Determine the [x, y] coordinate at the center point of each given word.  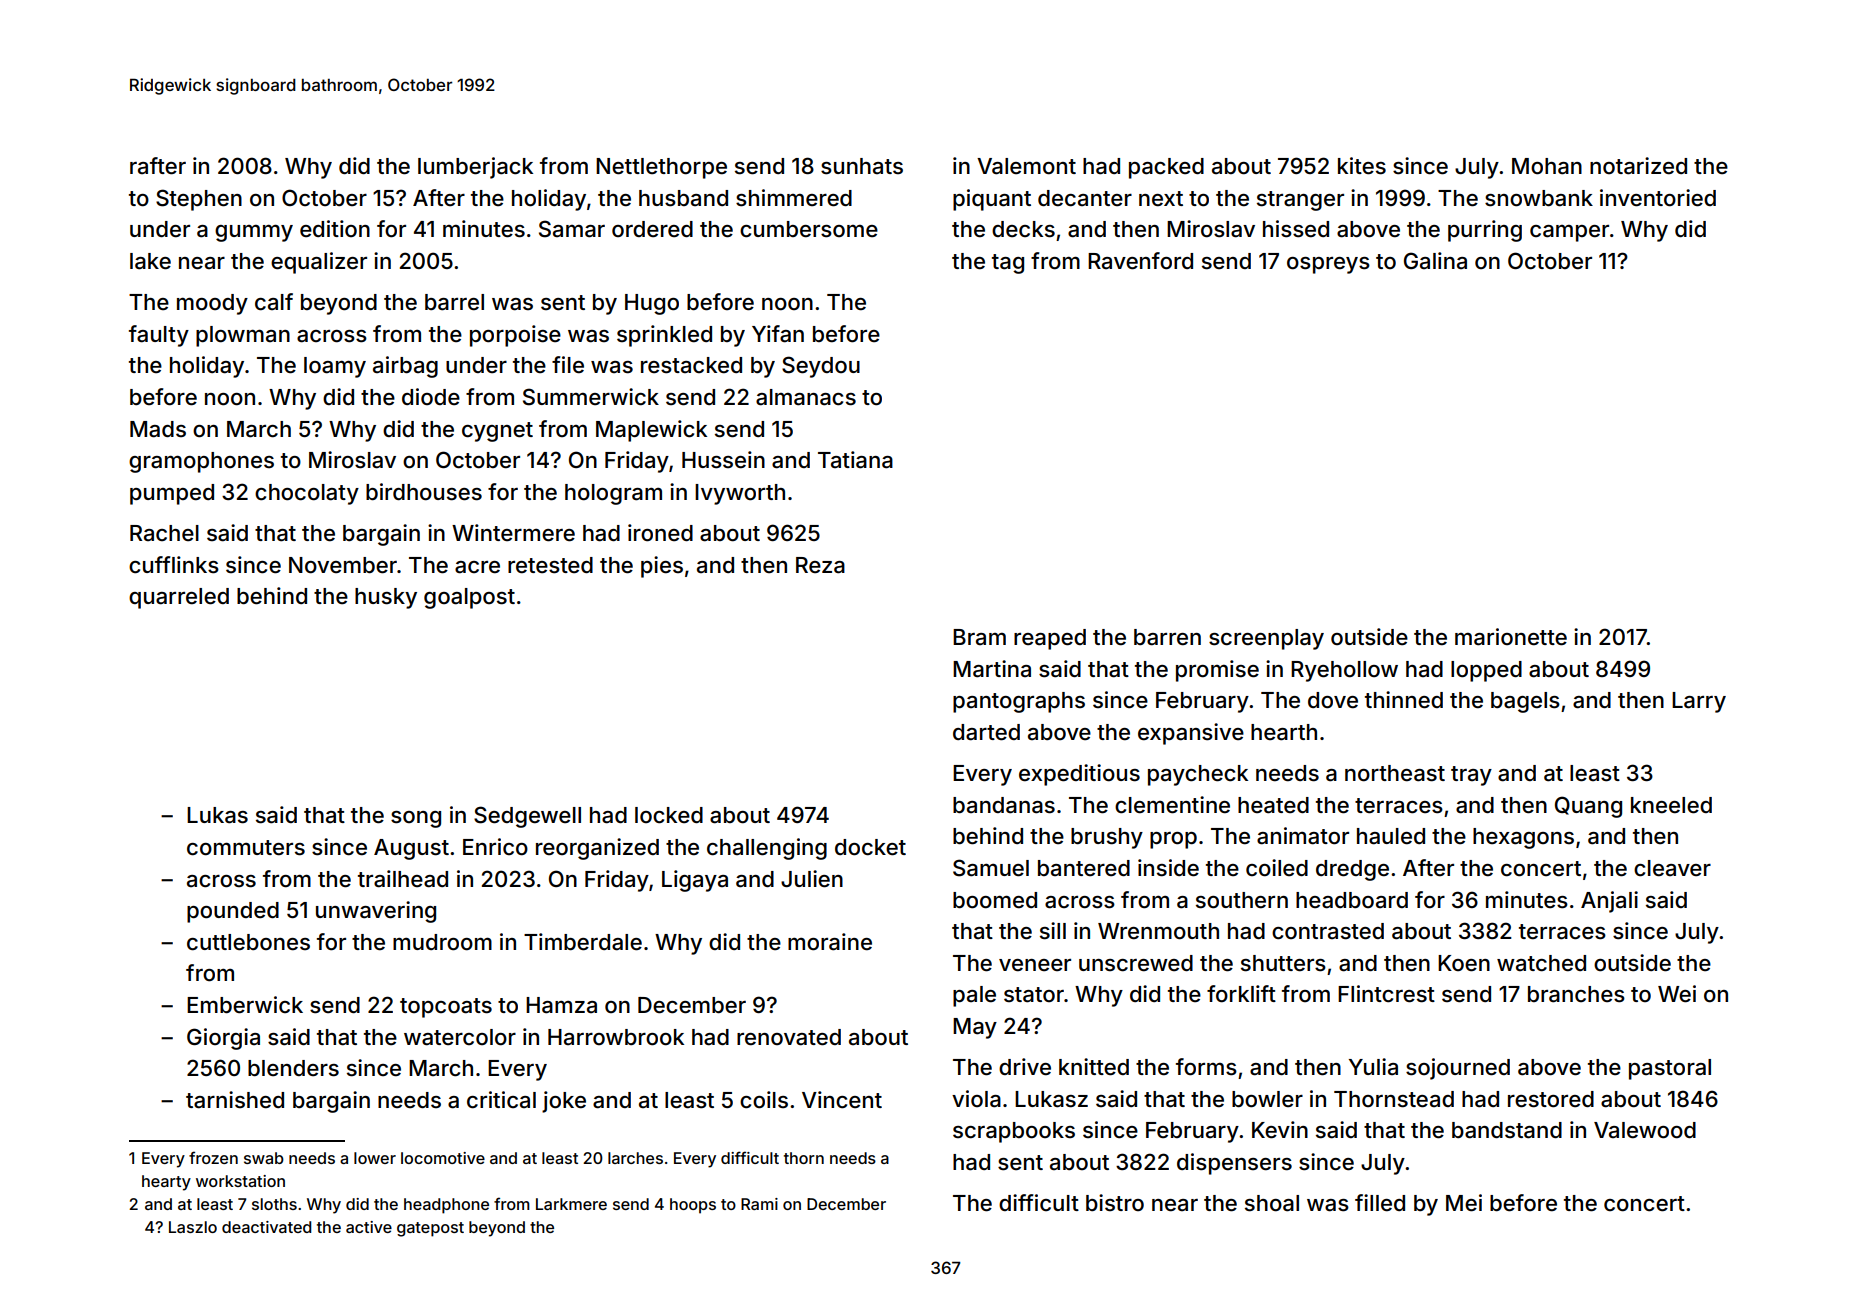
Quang [1588, 807]
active [369, 1227]
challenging [767, 849]
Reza [820, 565]
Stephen [199, 200]
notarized [1638, 166]
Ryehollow [1344, 671]
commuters [246, 848]
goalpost [469, 598]
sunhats [862, 166]
